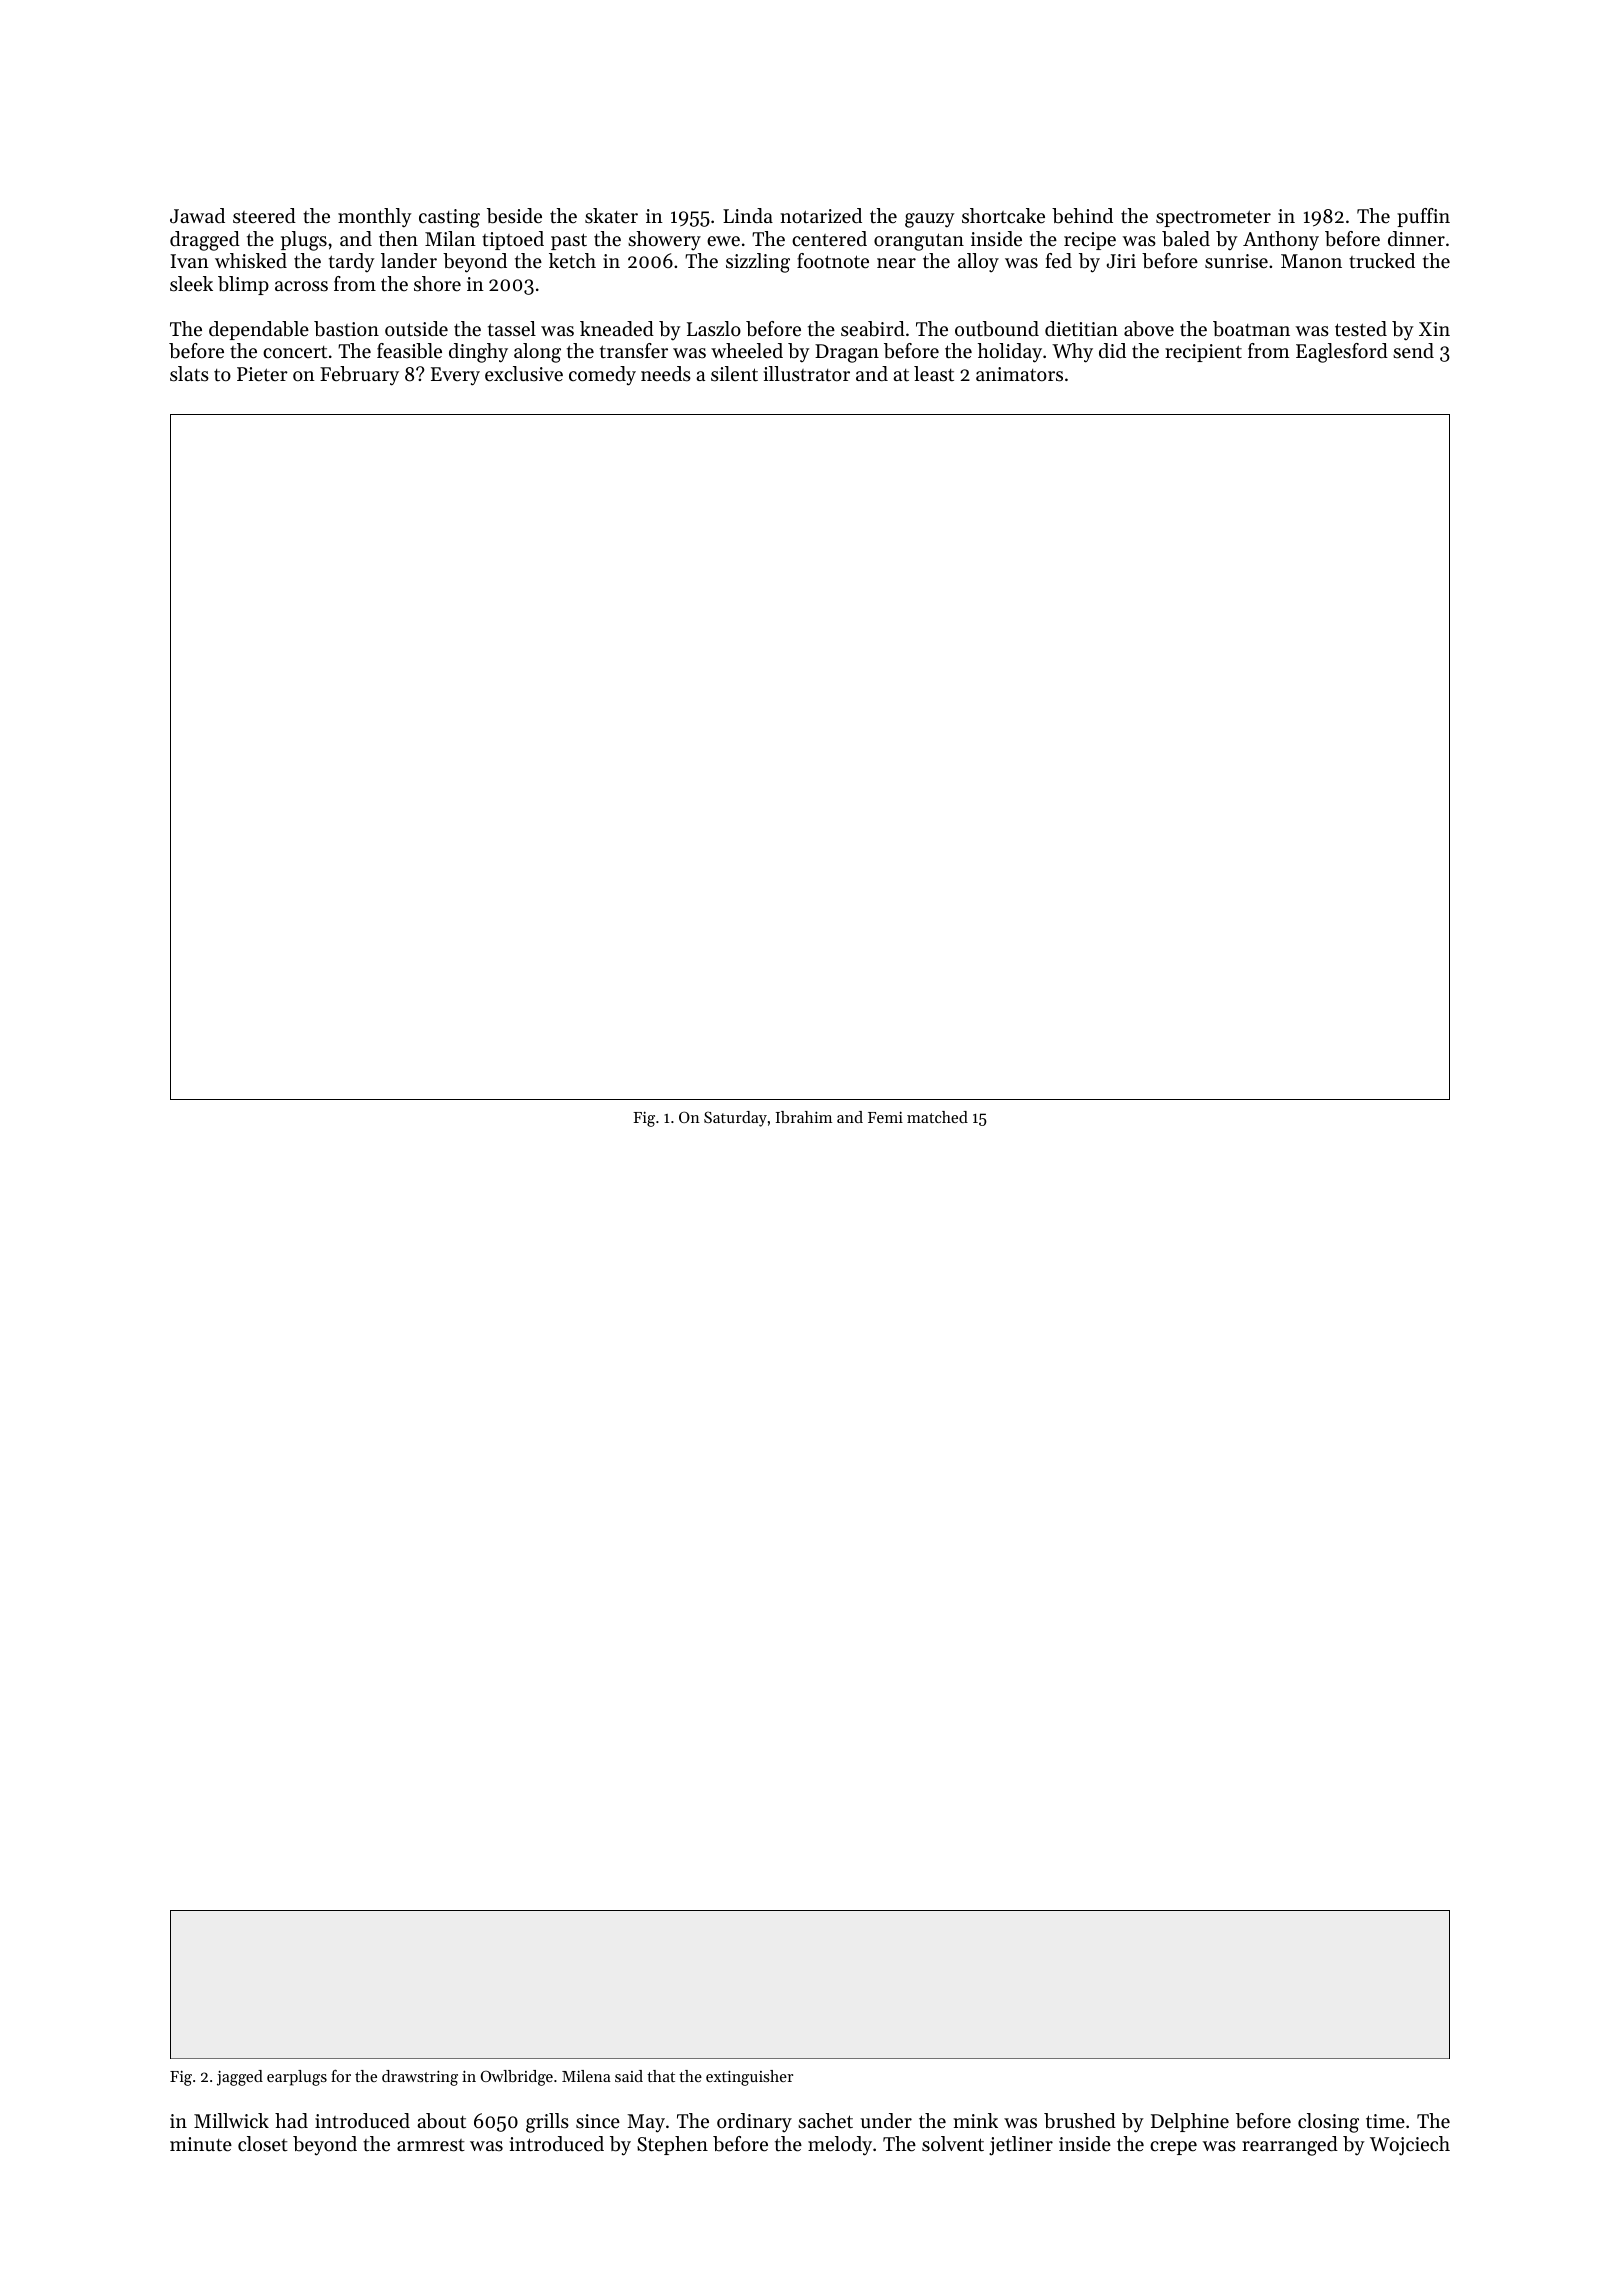 This screenshot has height=2292, width=1620. Describe the element at coordinates (937, 1117) in the screenshot. I see `matched` at that location.
